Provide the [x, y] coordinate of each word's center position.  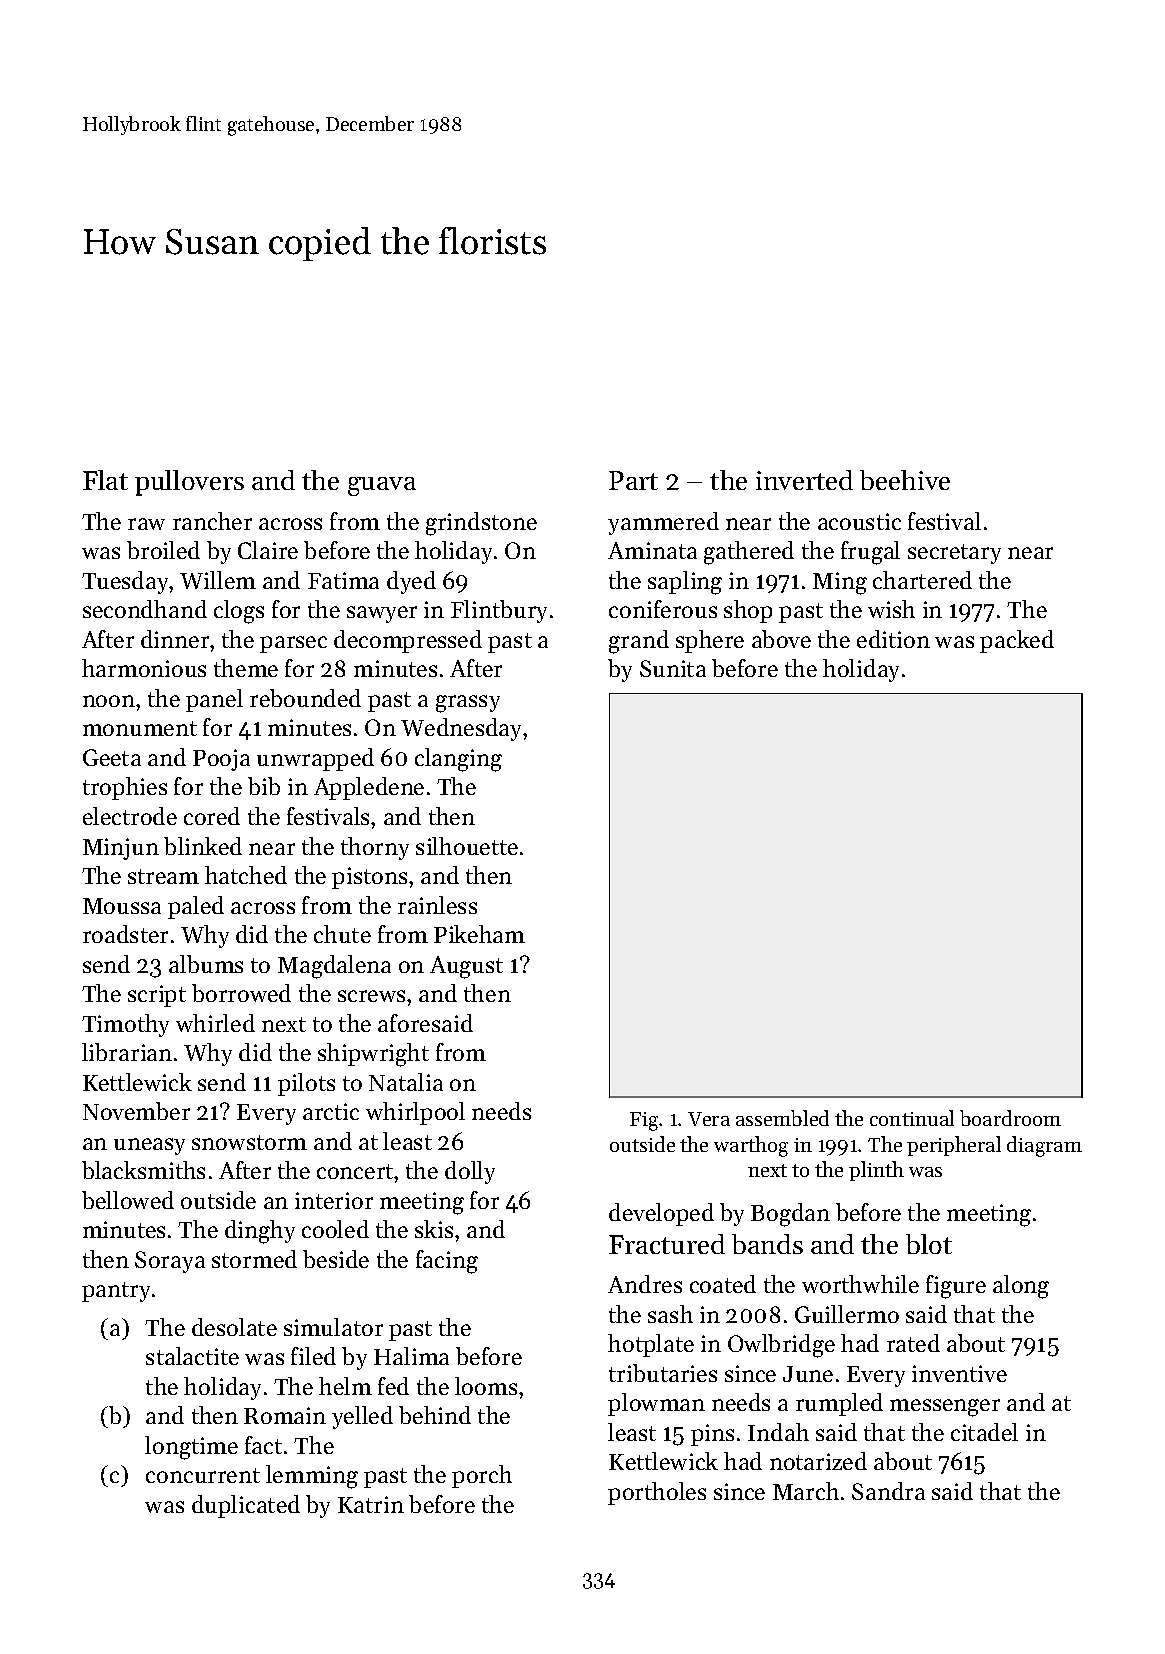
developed [661, 1214]
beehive [905, 480]
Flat [105, 480]
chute [342, 934]
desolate [234, 1327]
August [466, 967]
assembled [782, 1118]
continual [912, 1118]
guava [382, 486]
